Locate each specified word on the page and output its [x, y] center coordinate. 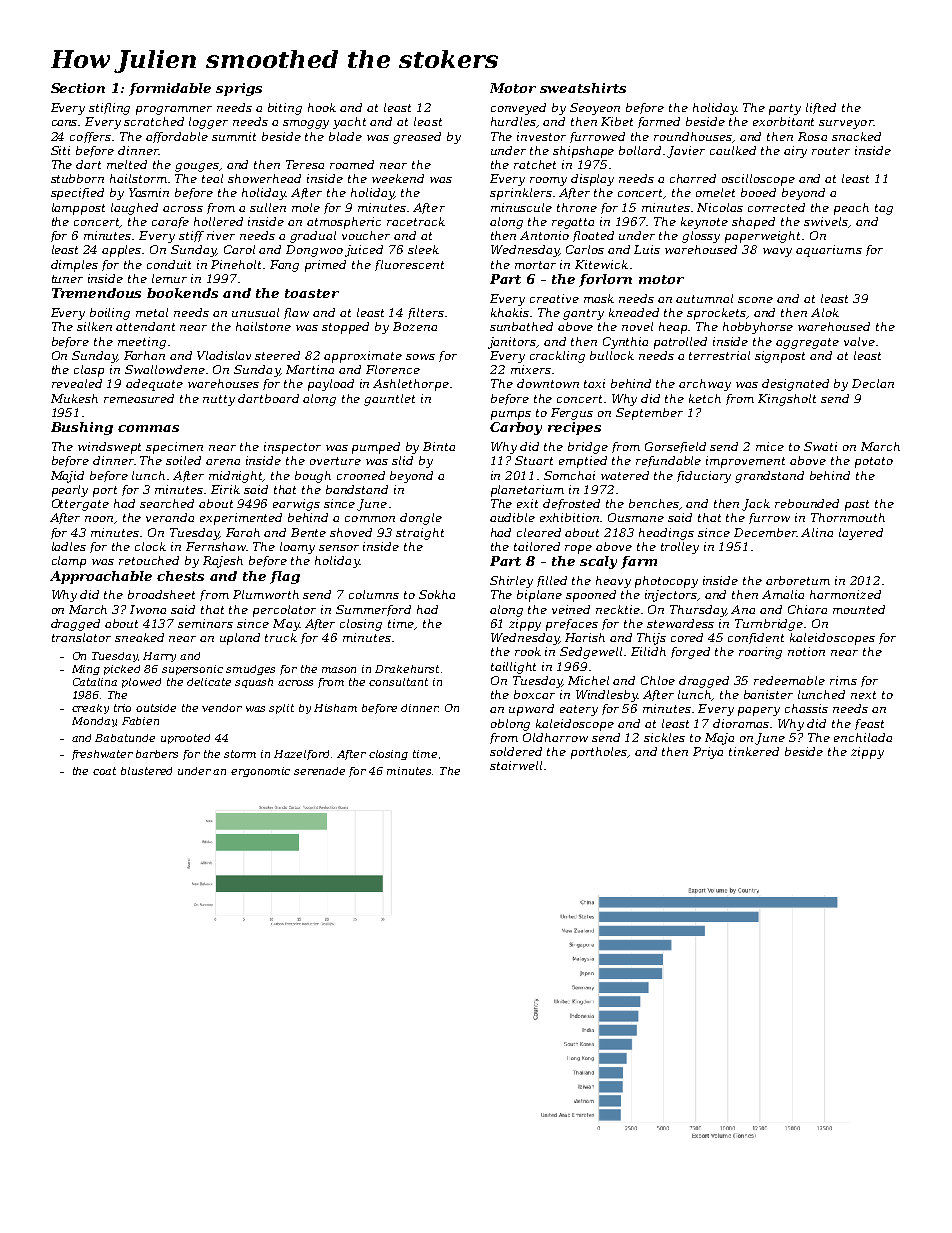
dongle [421, 519]
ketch [705, 398]
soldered [516, 751]
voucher [366, 235]
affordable [177, 137]
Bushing [82, 428]
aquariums [829, 251]
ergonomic [260, 772]
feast [869, 724]
